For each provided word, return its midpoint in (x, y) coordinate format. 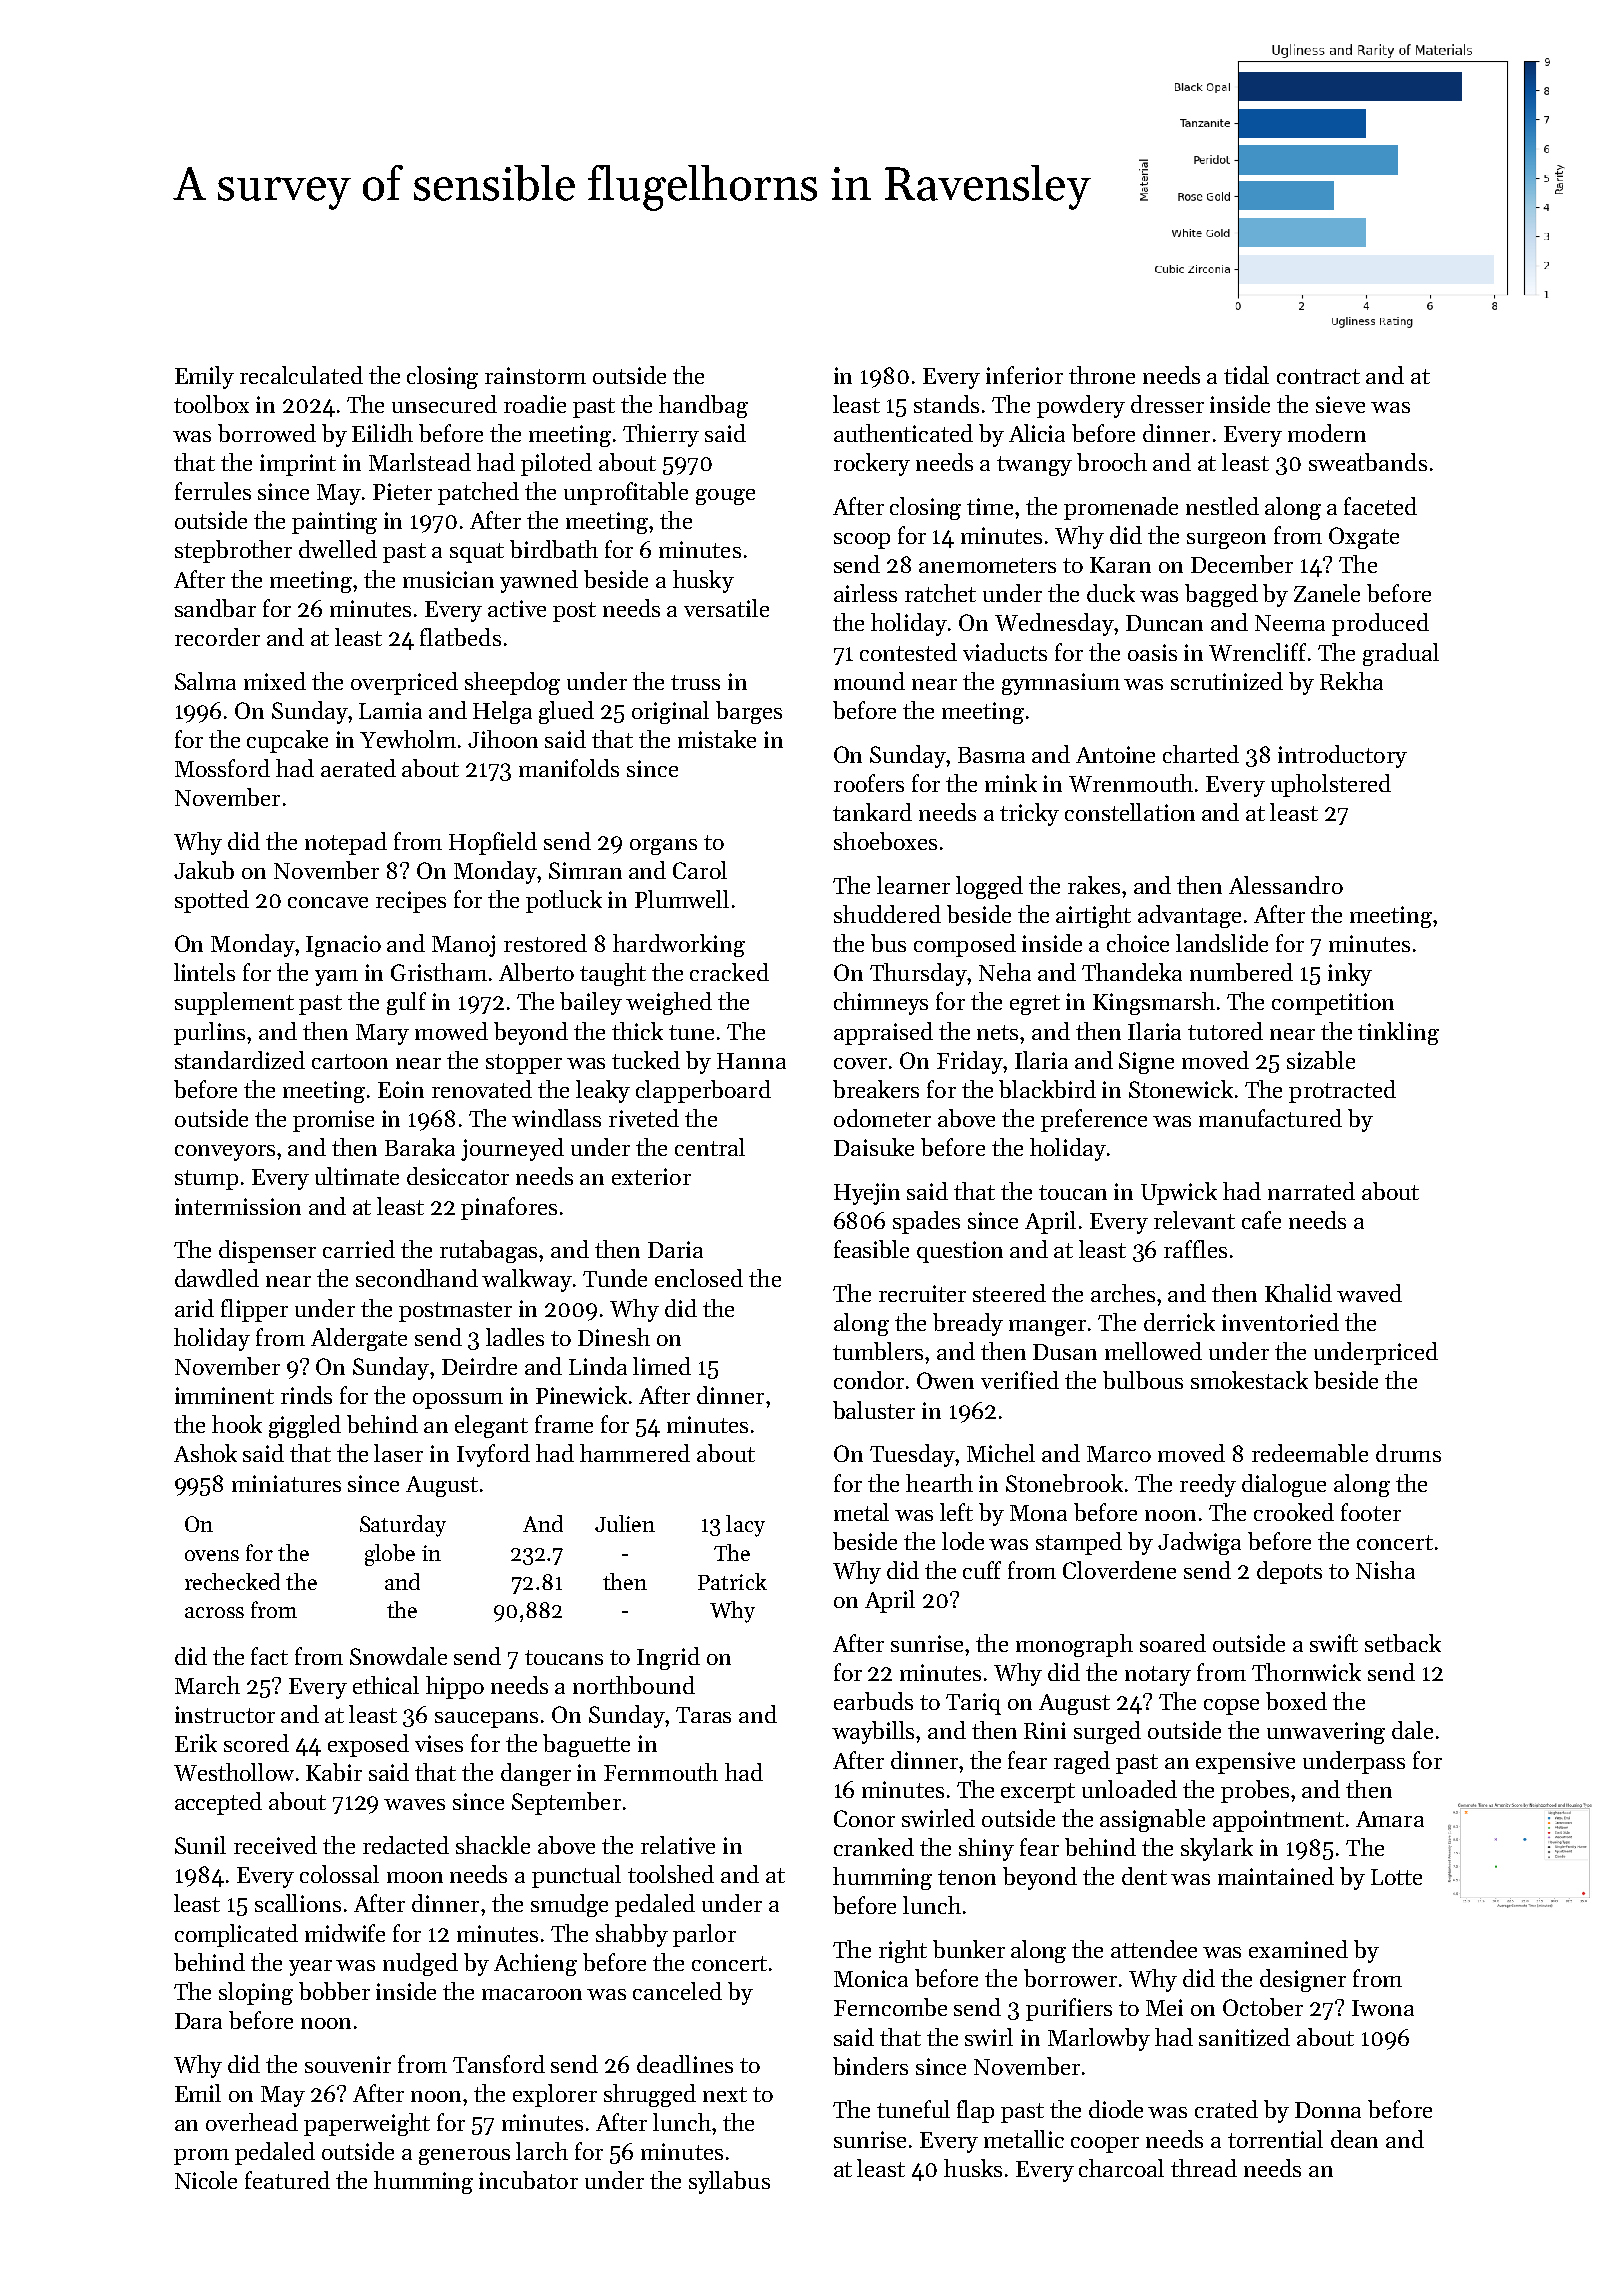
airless (865, 593)
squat (477, 553)
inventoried (1280, 1322)
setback (1403, 1643)
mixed (275, 681)
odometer (882, 1118)
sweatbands (1368, 462)
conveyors (225, 1153)
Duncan (1164, 623)
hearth (939, 1483)
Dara (198, 2021)
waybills (873, 1732)
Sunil (200, 1845)
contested (908, 652)
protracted (1342, 1091)
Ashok (205, 1453)
